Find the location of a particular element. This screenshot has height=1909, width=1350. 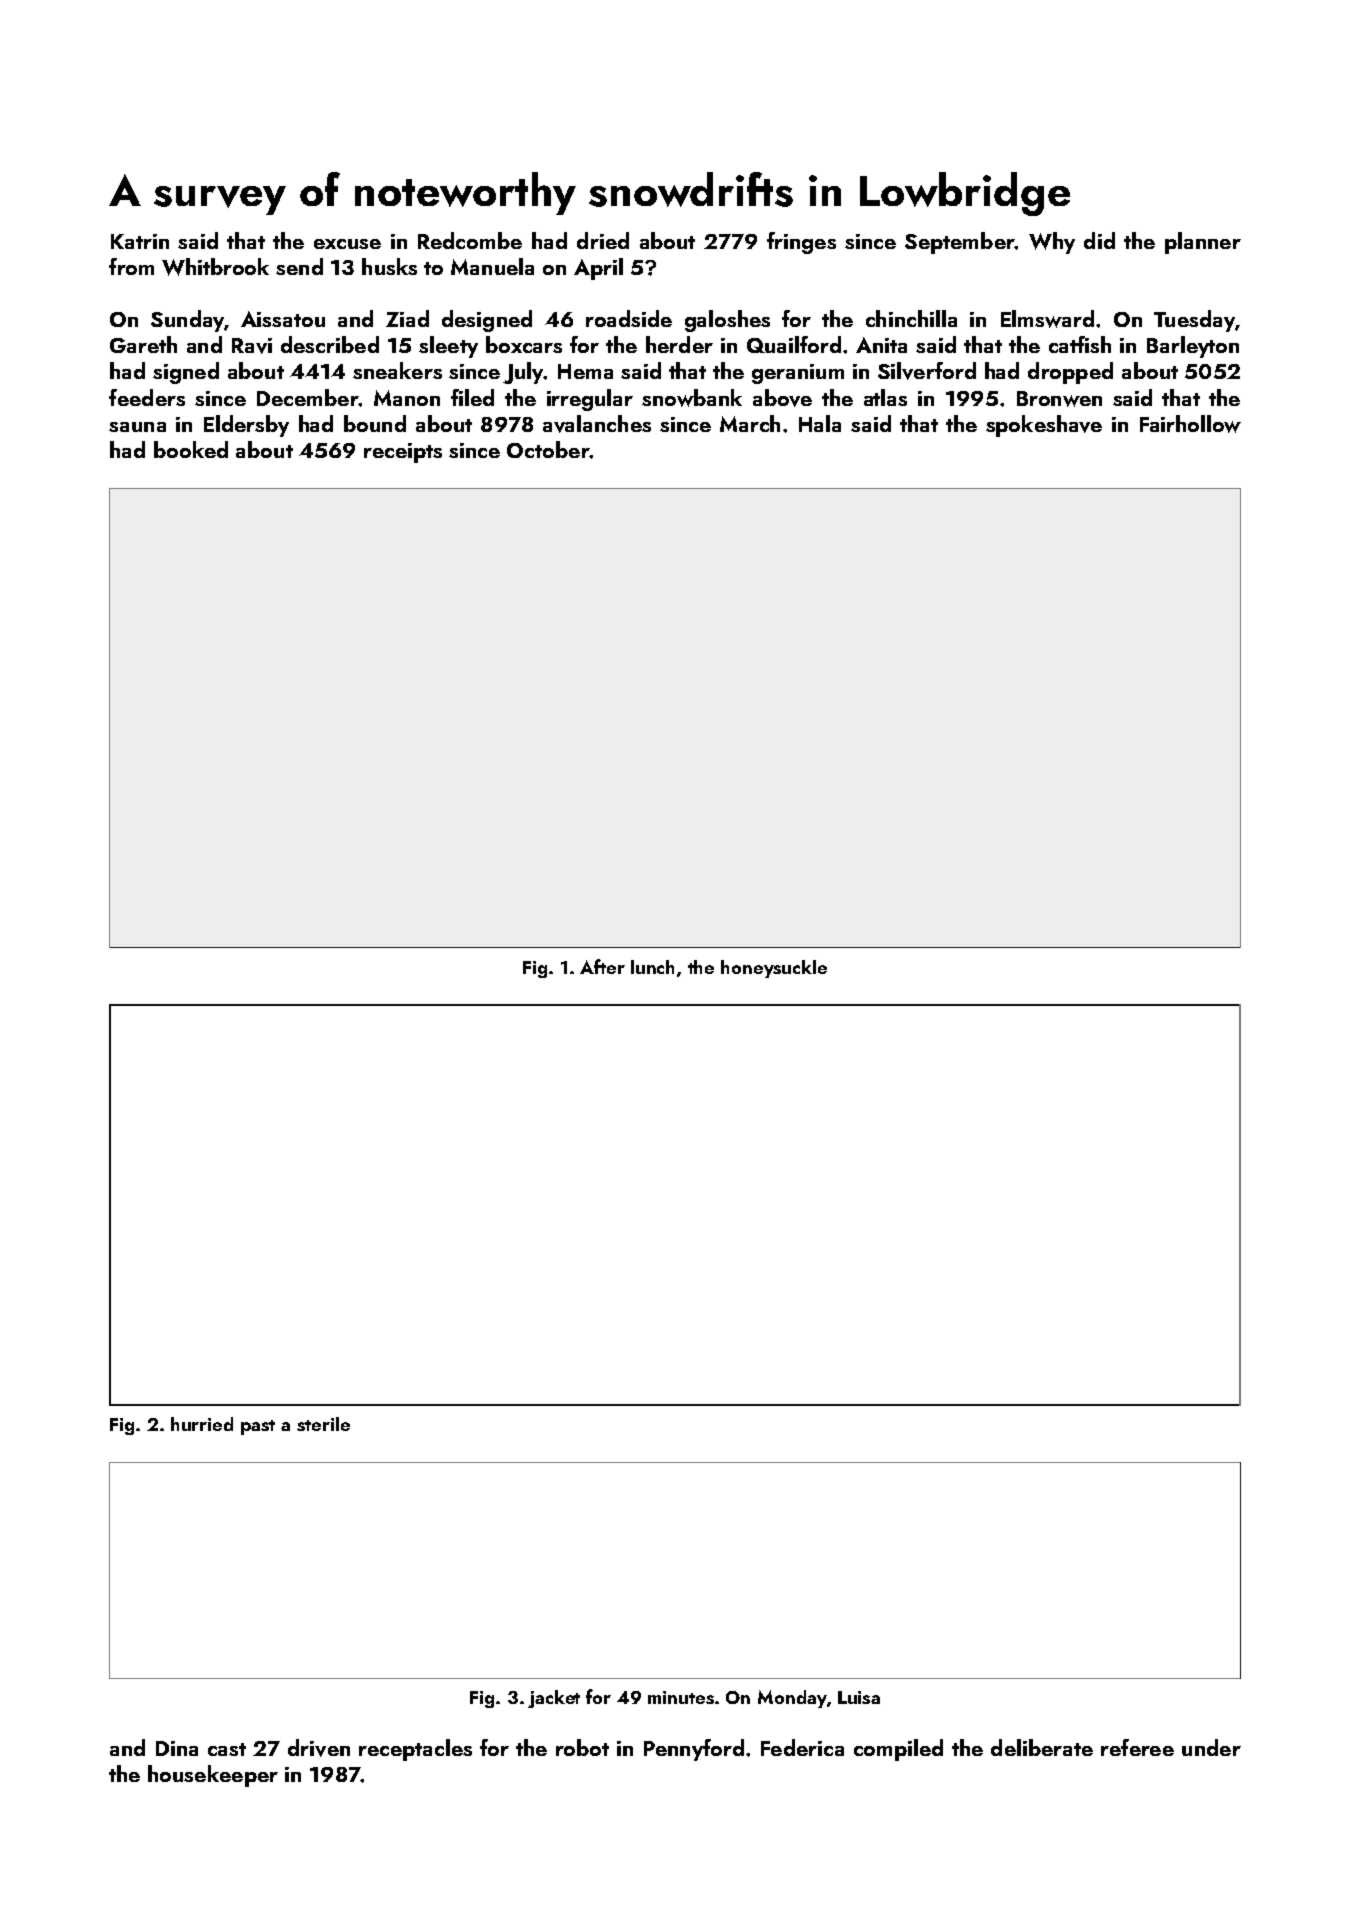

receipts is located at coordinates (403, 453).
